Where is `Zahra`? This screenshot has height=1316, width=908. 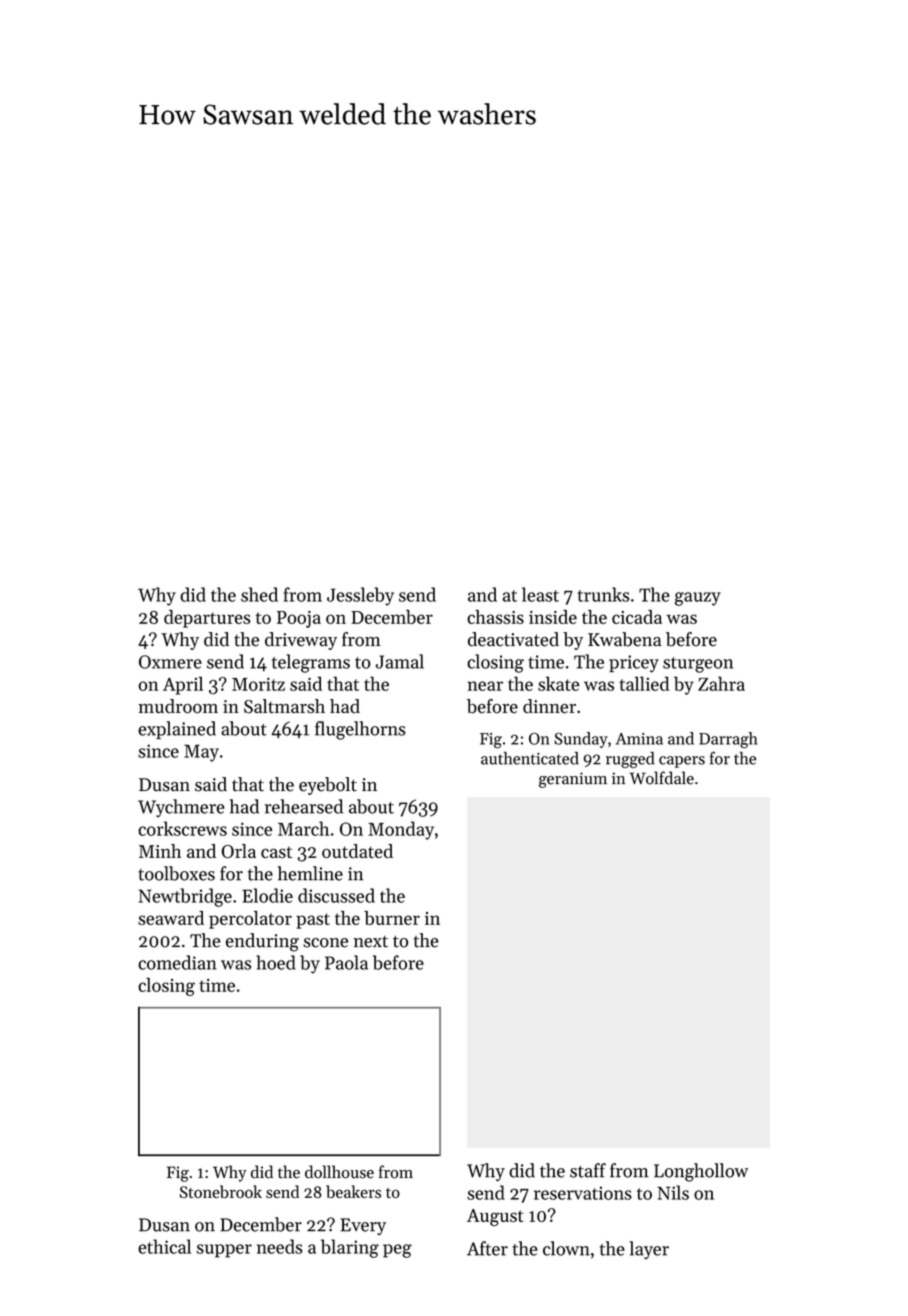 Zahra is located at coordinates (721, 683).
